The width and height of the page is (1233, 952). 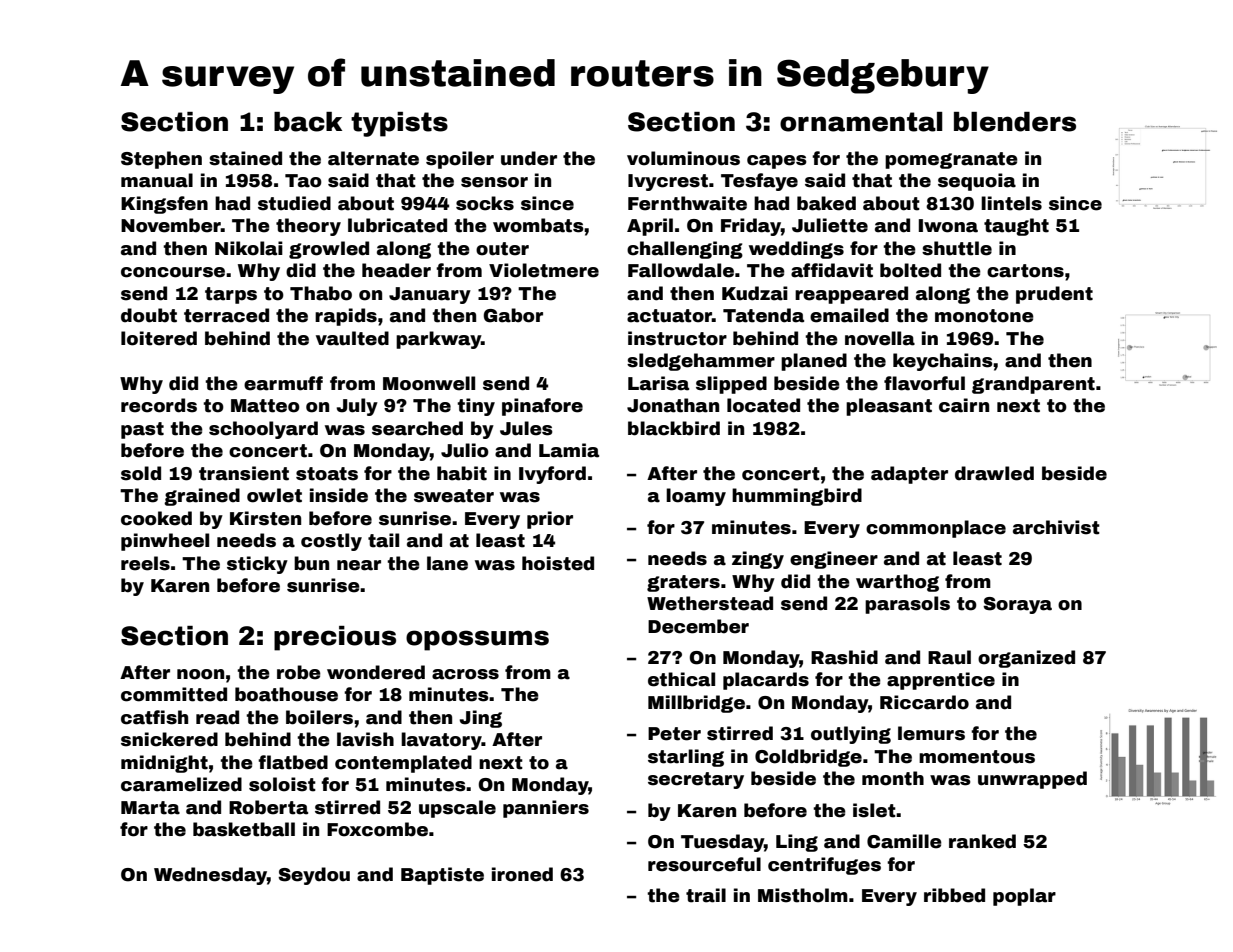 What do you see at coordinates (777, 162) in the page?
I see `capes` at bounding box center [777, 162].
